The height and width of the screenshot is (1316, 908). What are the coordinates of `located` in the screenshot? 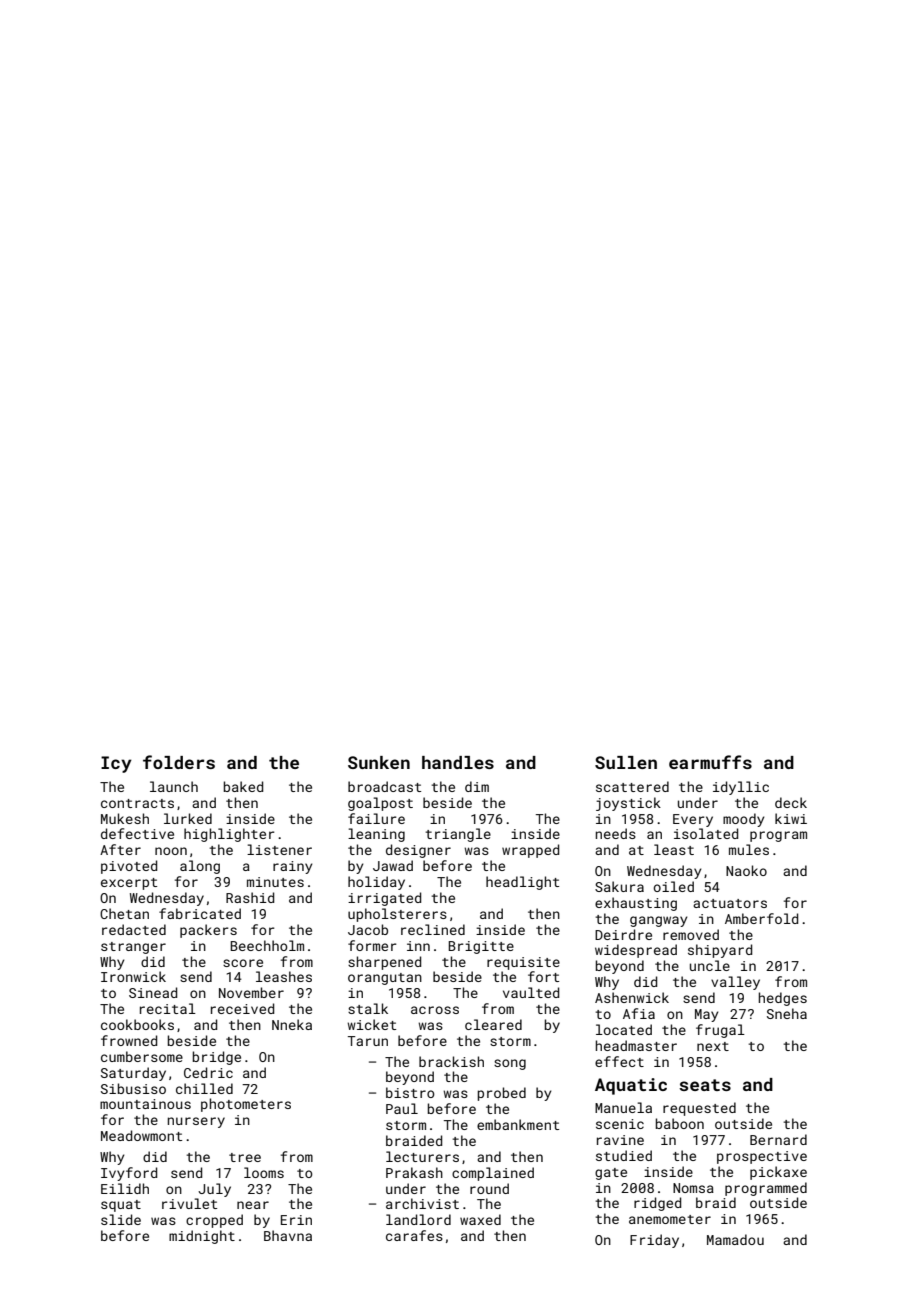 It's located at (624, 1029).
